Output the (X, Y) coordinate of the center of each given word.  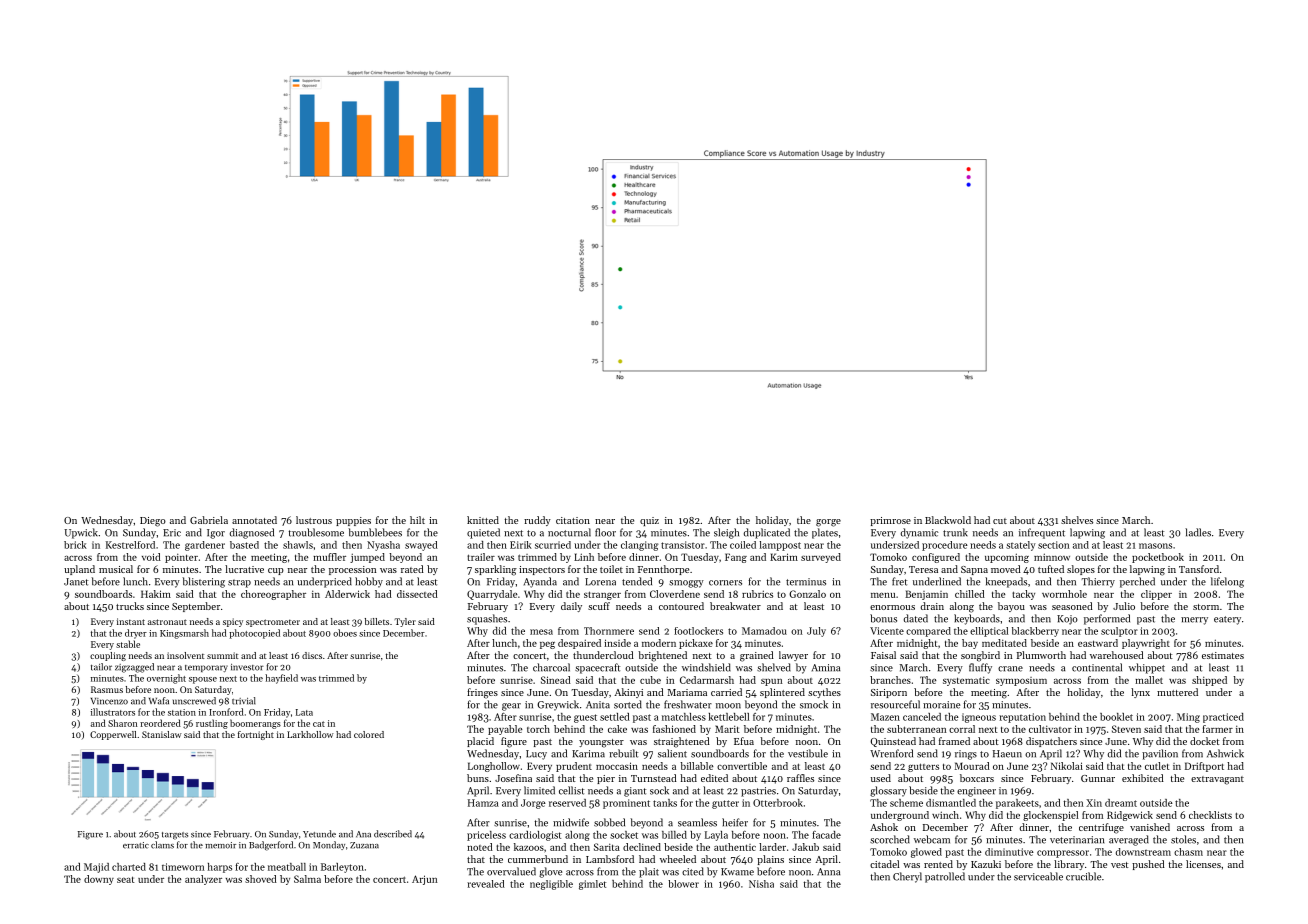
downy (99, 880)
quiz (649, 521)
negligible (551, 885)
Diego (153, 522)
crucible (1083, 876)
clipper (1156, 595)
